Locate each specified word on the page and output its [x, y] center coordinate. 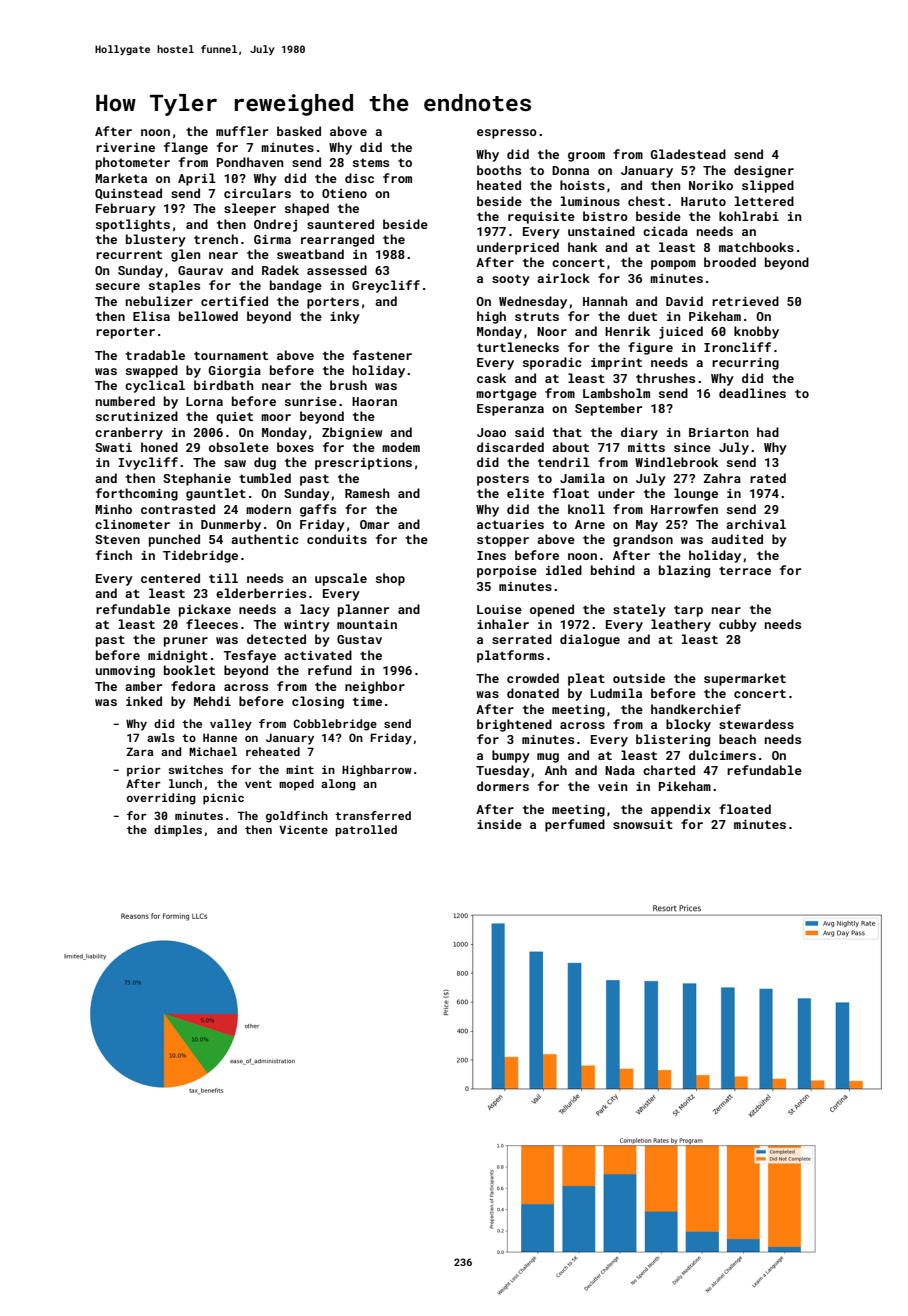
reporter [125, 333]
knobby [756, 332]
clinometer [132, 524]
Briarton [718, 432]
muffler [242, 131]
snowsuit [643, 824]
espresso [507, 134]
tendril [564, 462]
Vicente [303, 829]
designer [764, 171]
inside [499, 824]
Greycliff [386, 286]
